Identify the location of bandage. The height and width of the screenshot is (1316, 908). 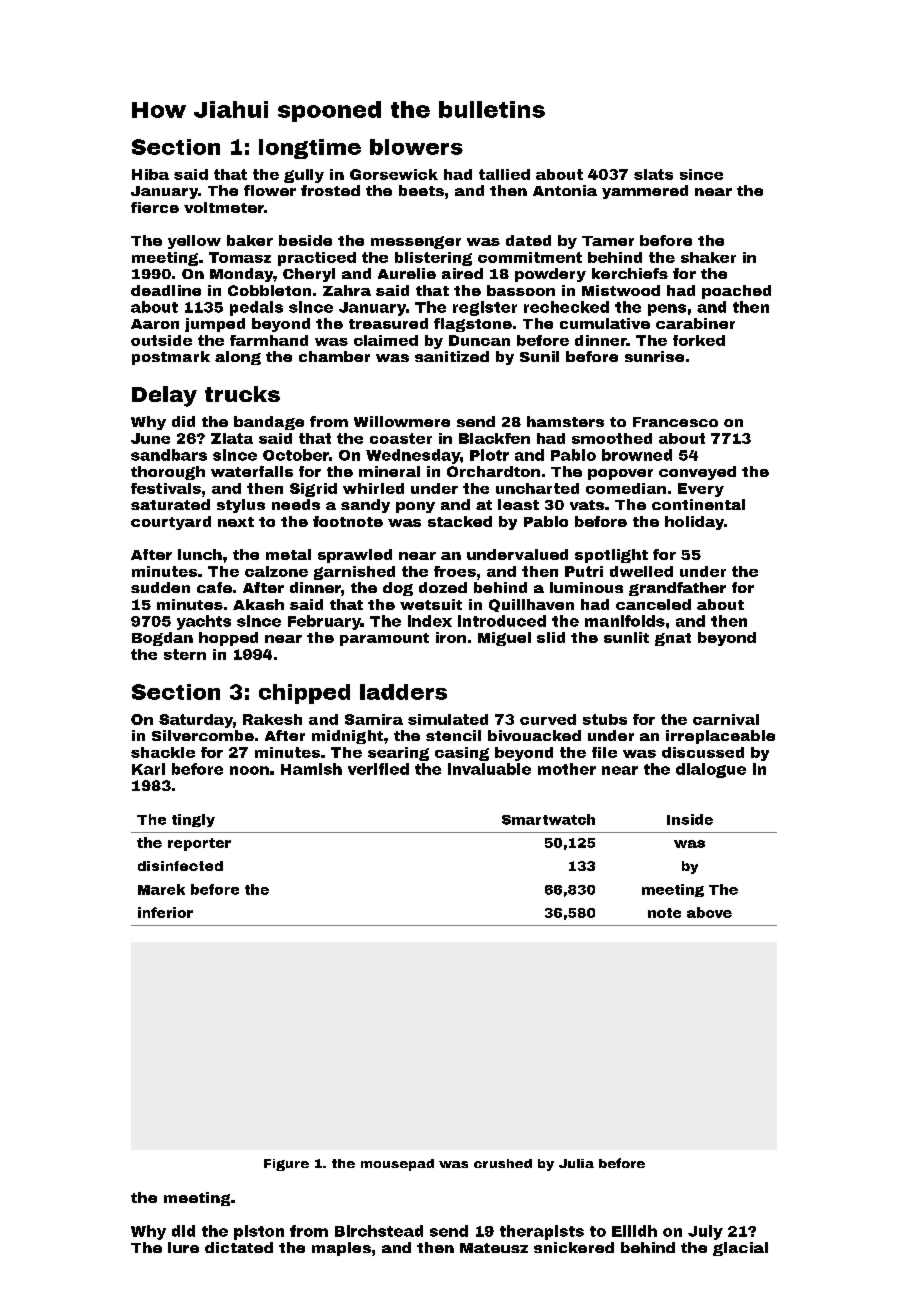
(269, 423).
